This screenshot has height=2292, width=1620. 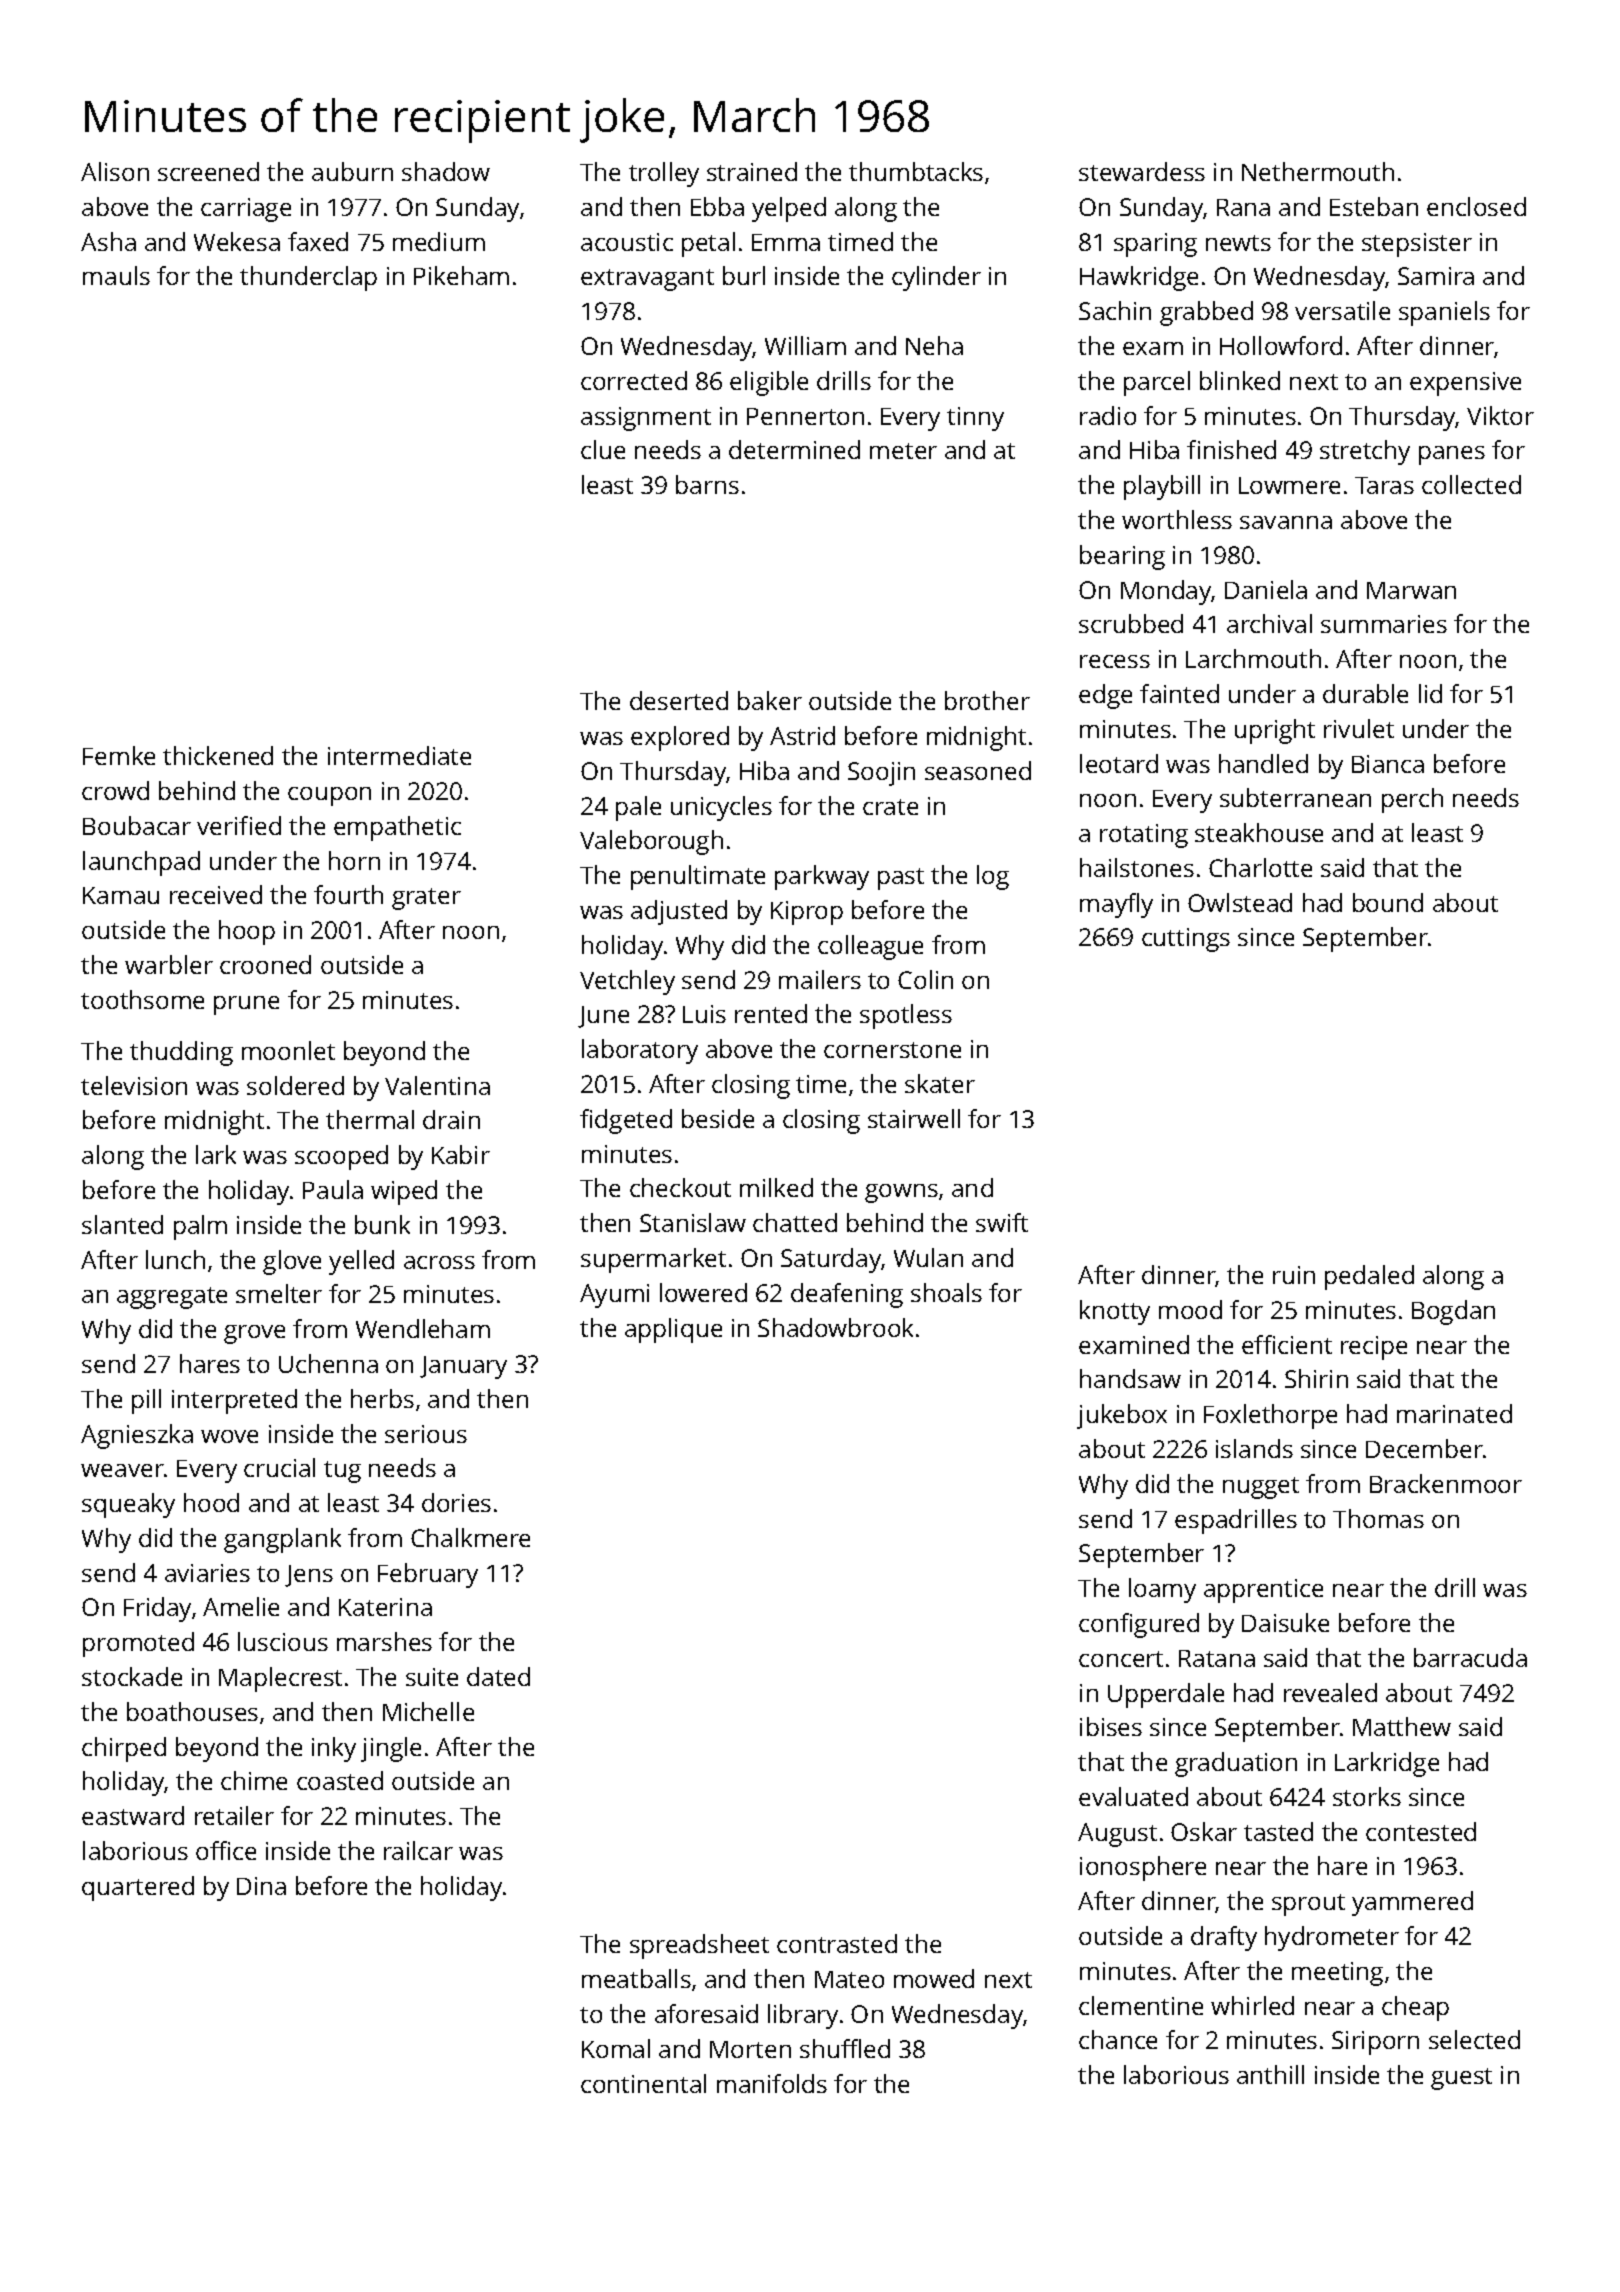 I want to click on clue, so click(x=603, y=449).
